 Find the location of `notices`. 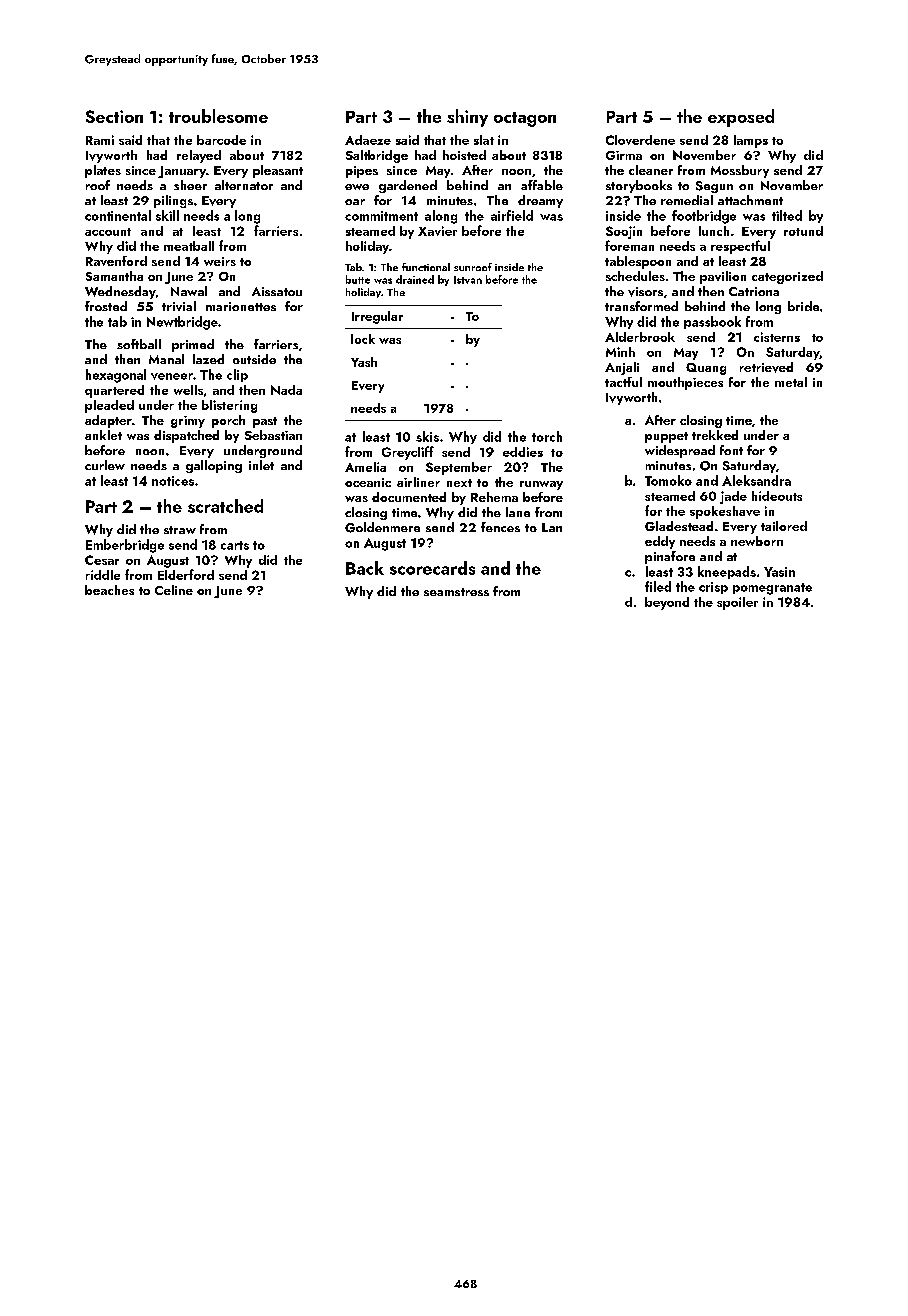

notices is located at coordinates (173, 481).
